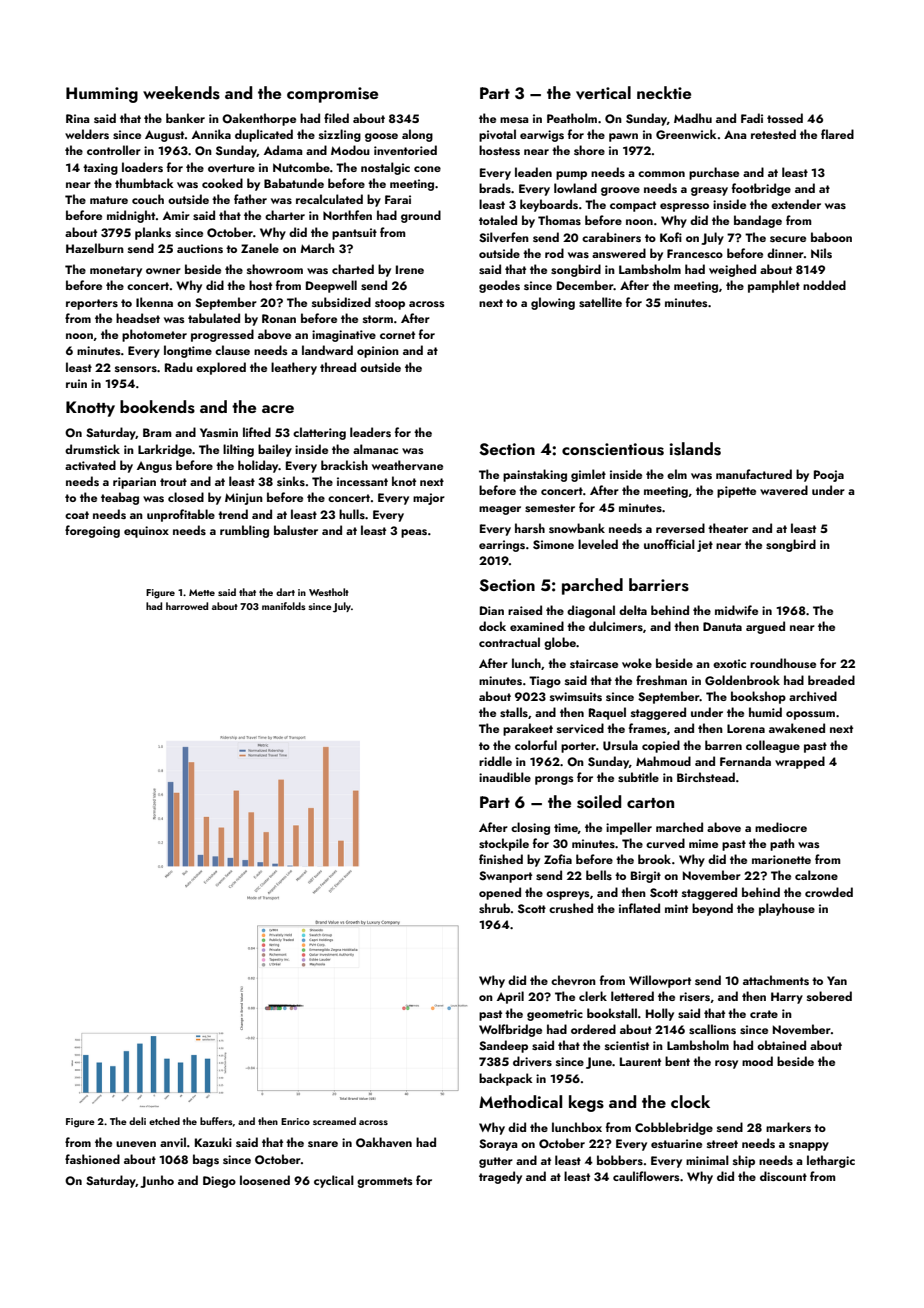  I want to click on necktie, so click(664, 92).
